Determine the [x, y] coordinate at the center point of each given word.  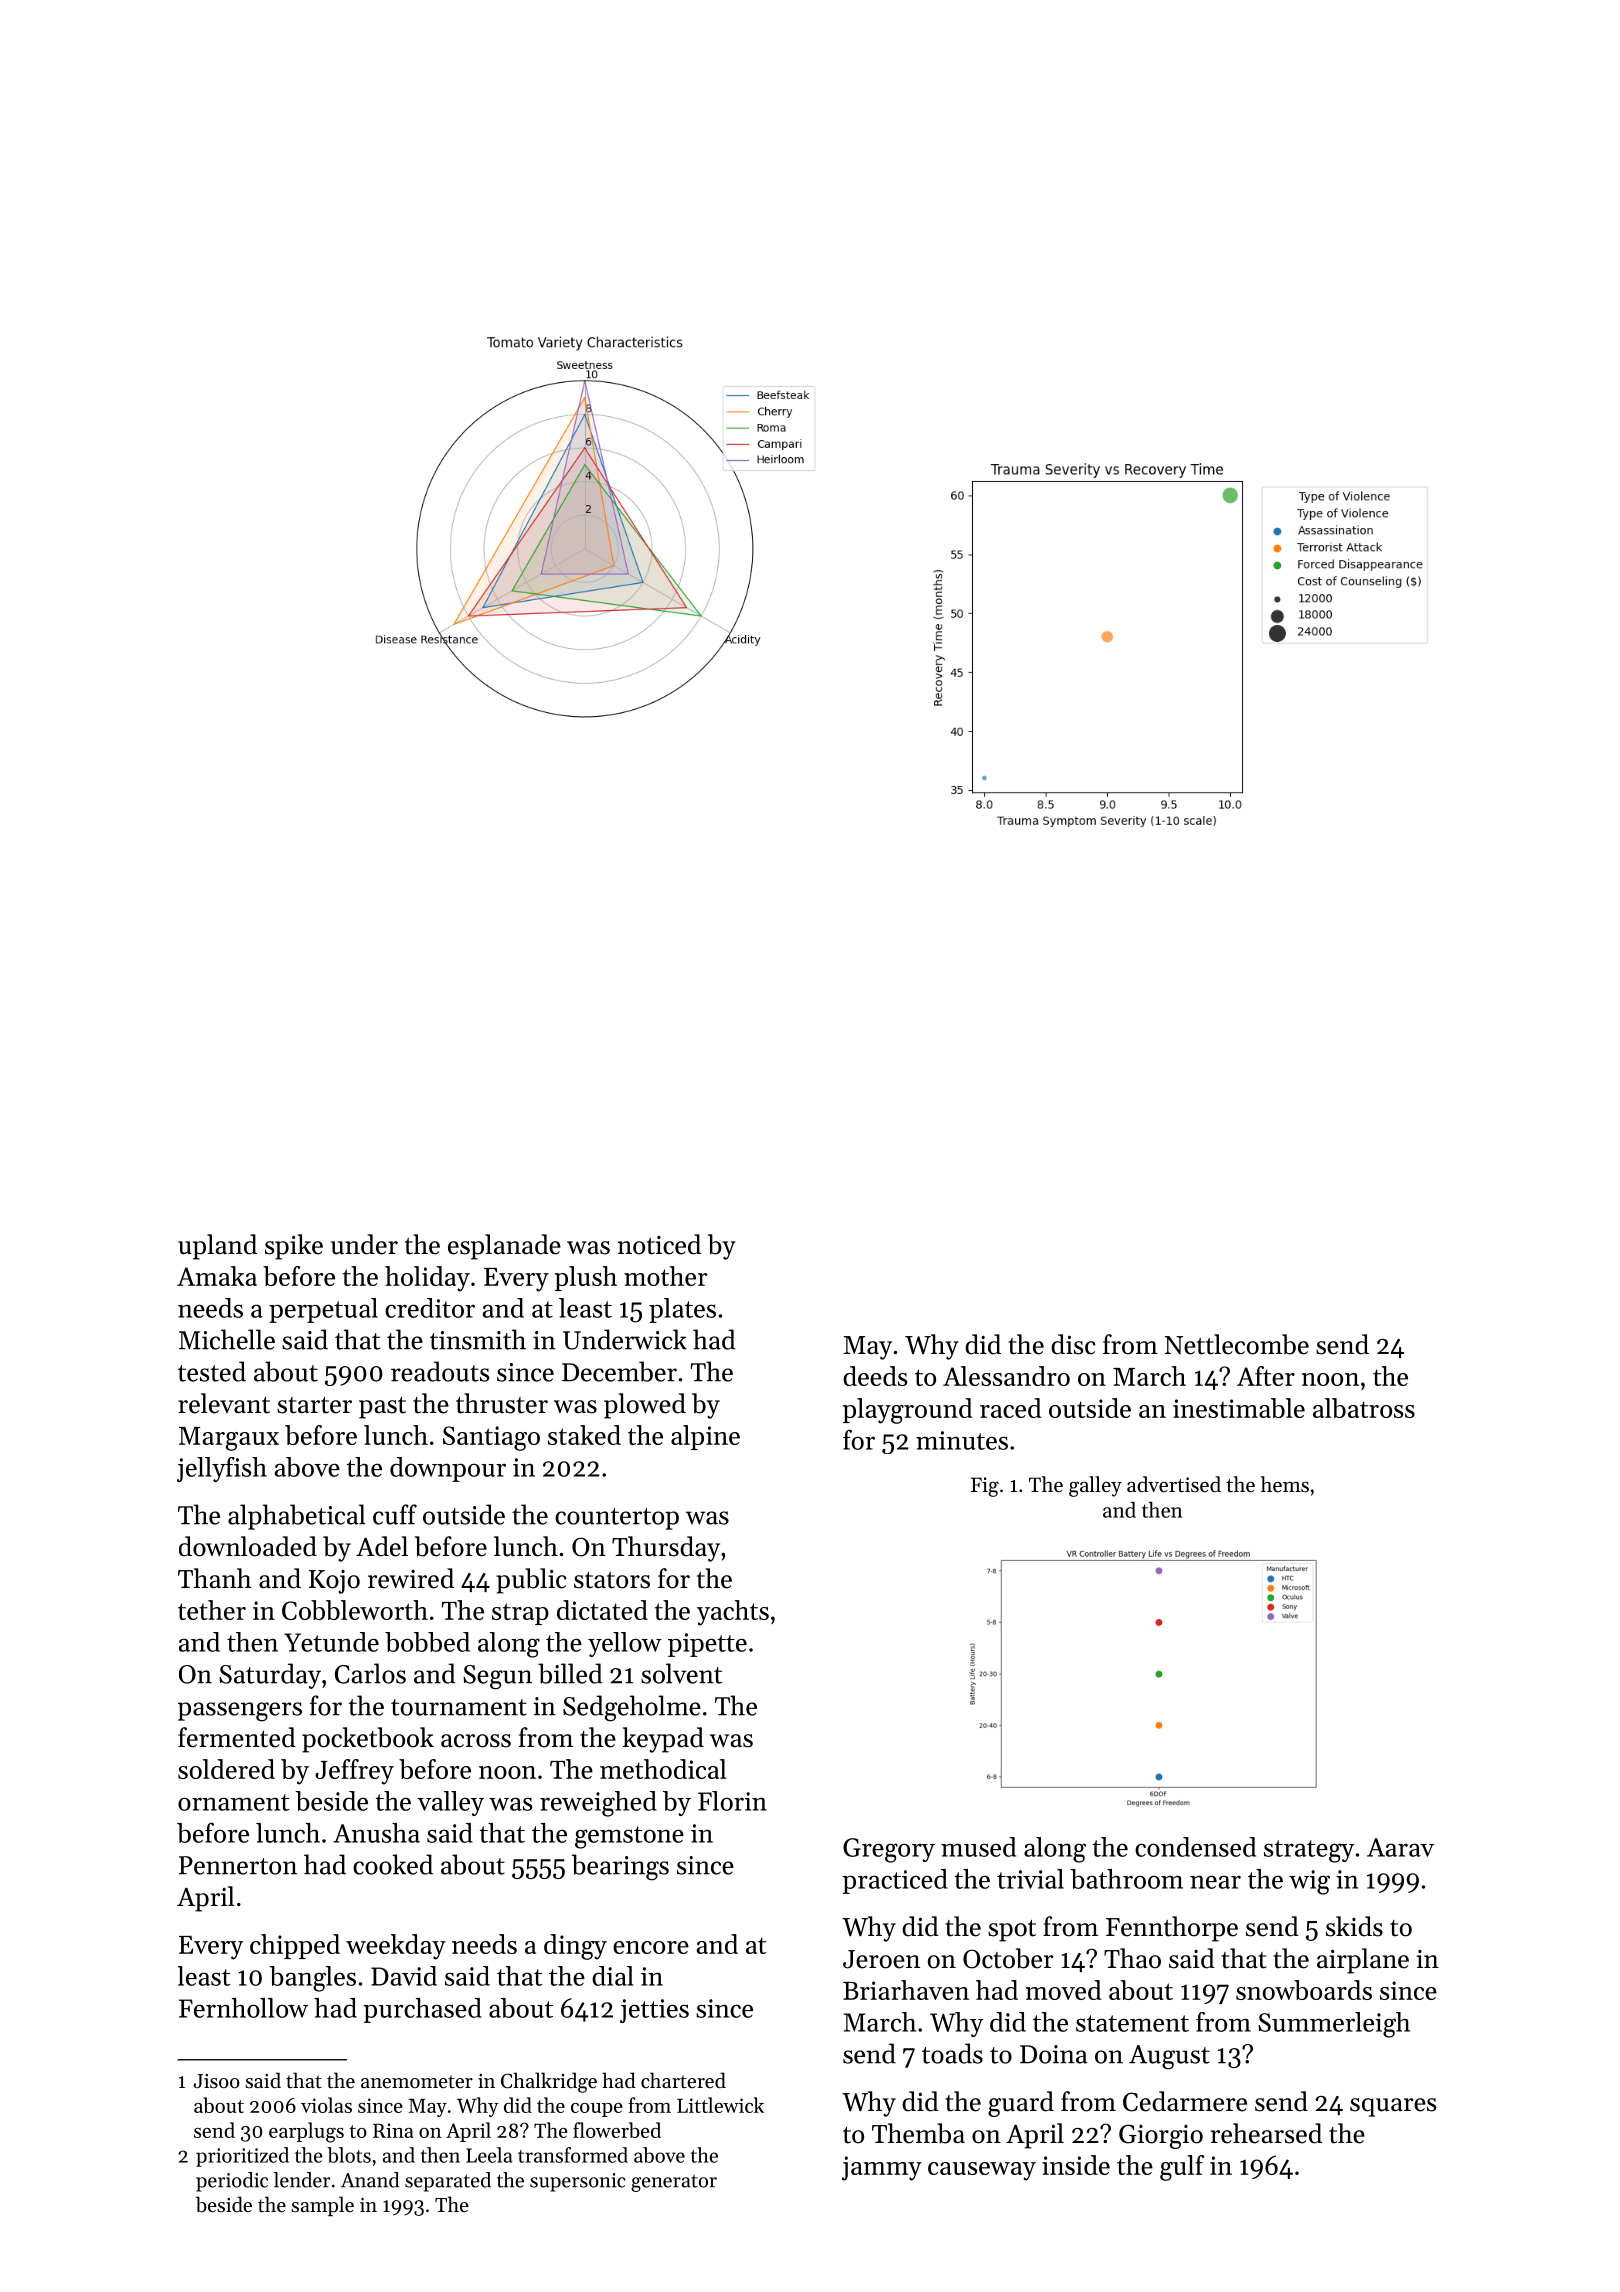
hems [1285, 1484]
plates [682, 1310]
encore [651, 1947]
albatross [1364, 1408]
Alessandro [1006, 1376]
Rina [393, 2130]
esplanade [504, 1247]
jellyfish [222, 1469]
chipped [295, 1946]
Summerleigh [1334, 2025]
